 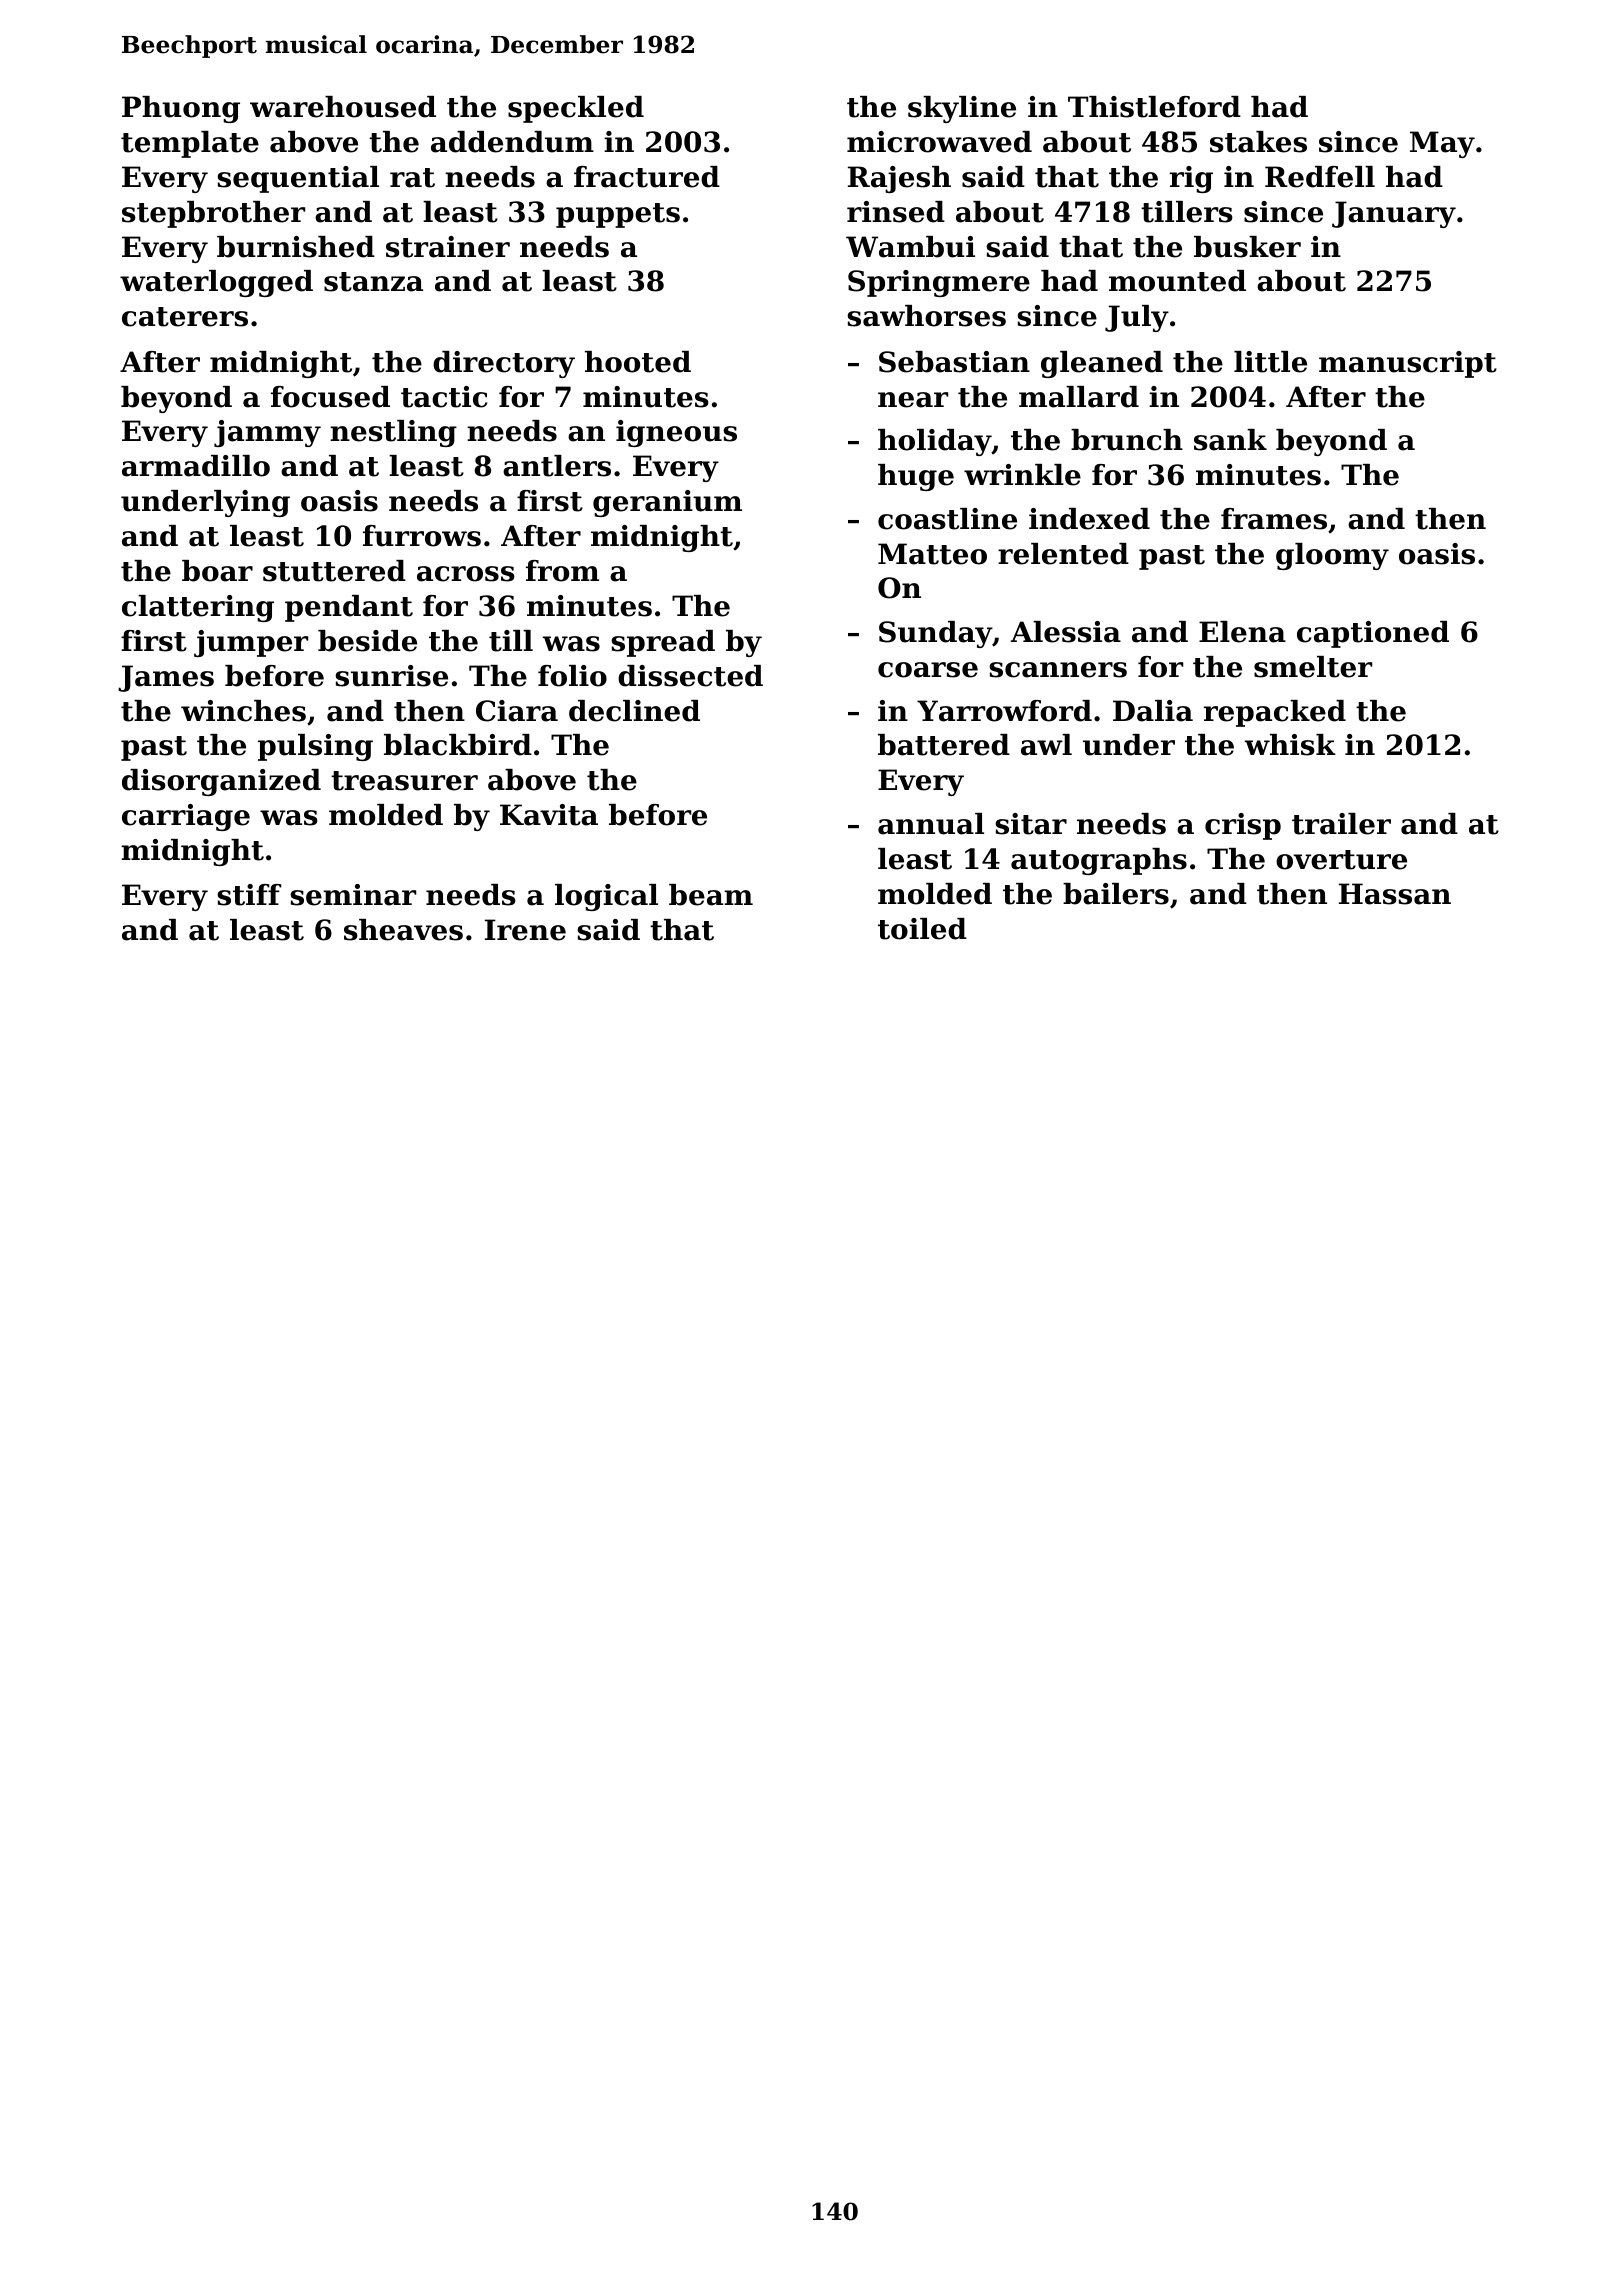 What do you see at coordinates (1395, 894) in the image?
I see `Hassan` at bounding box center [1395, 894].
